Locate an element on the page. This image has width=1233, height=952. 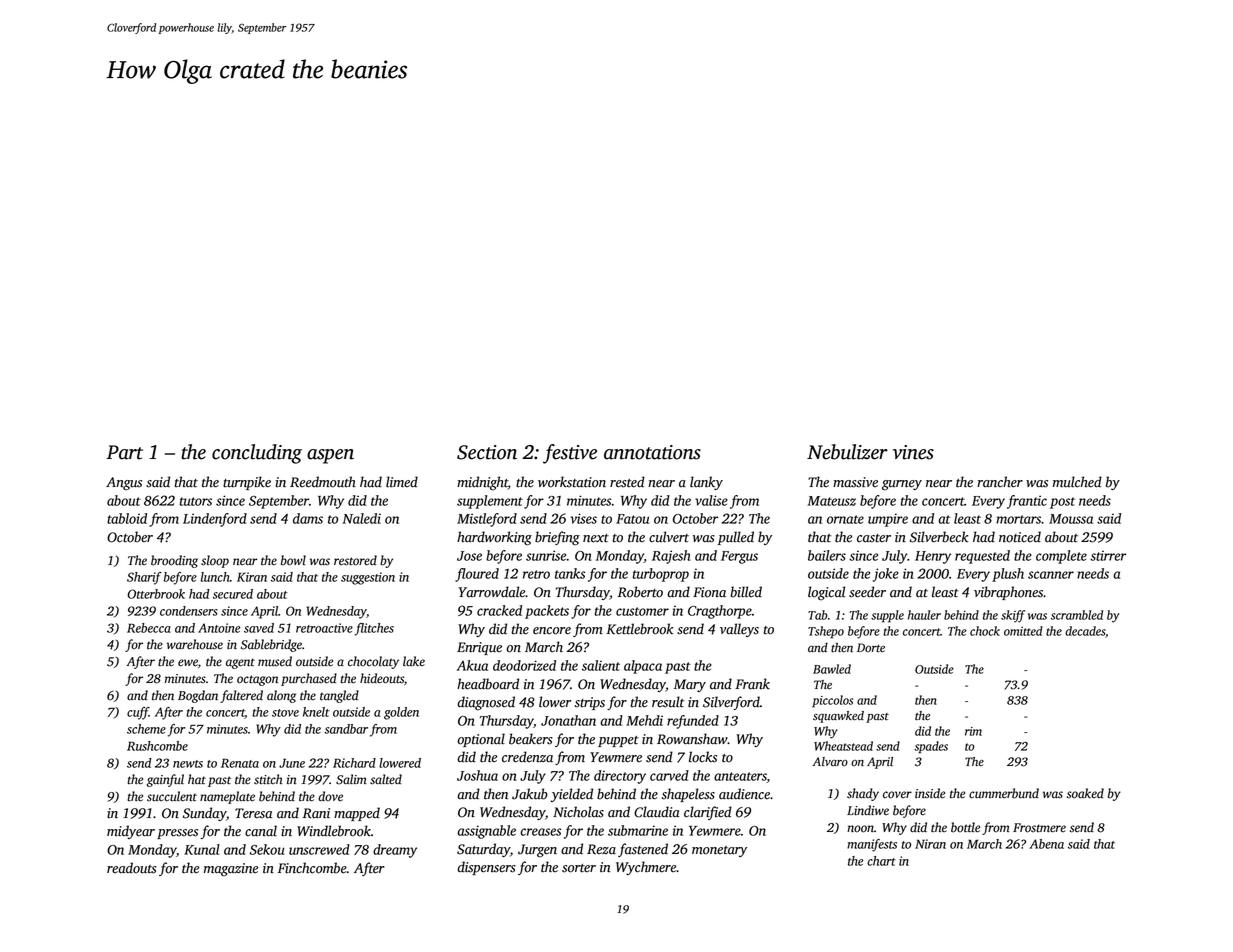
Angus is located at coordinates (124, 484).
